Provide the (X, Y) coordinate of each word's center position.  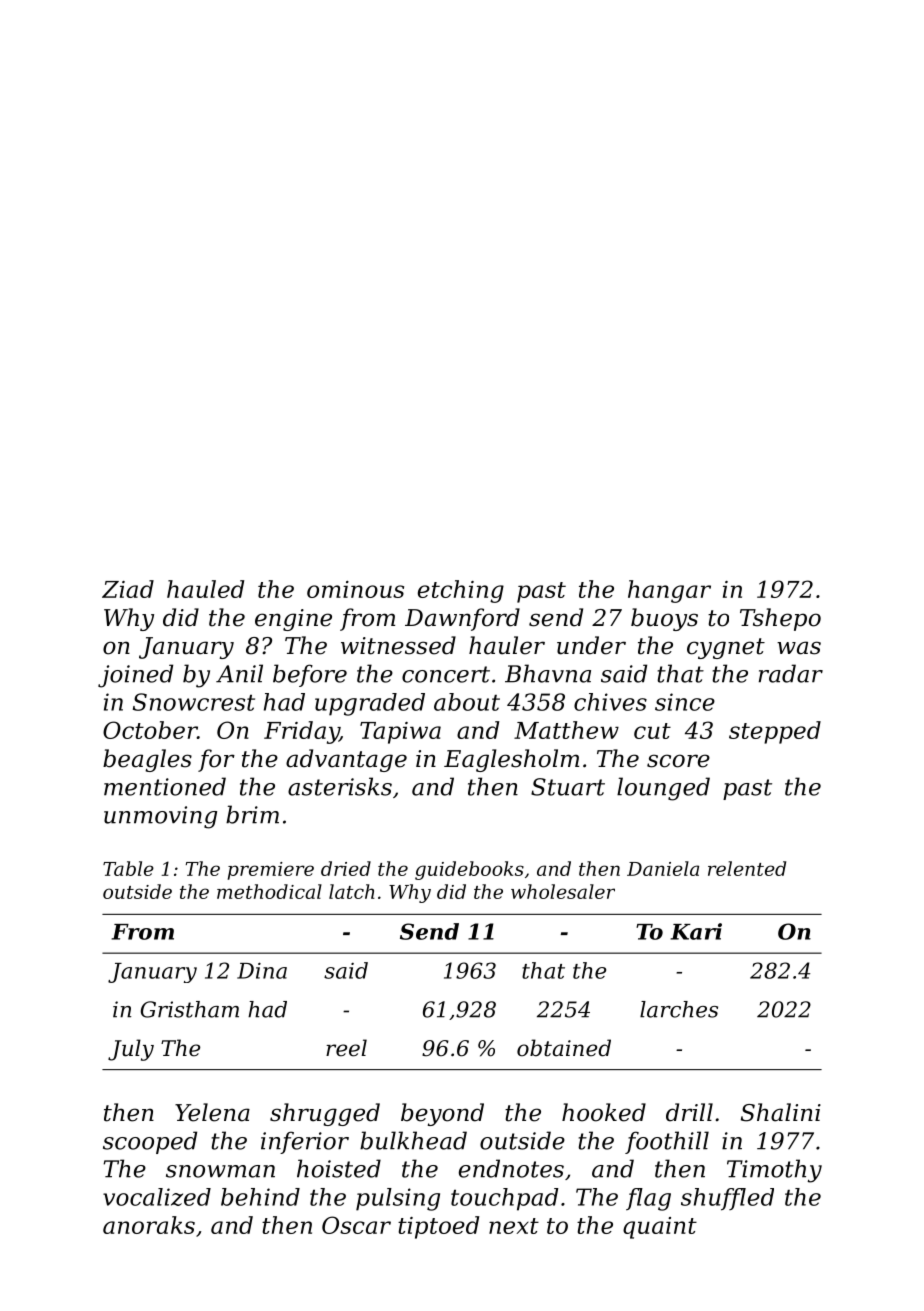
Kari (696, 931)
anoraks (149, 1225)
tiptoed (438, 1227)
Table (128, 868)
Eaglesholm (511, 760)
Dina (262, 970)
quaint (660, 1228)
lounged (663, 789)
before (310, 675)
